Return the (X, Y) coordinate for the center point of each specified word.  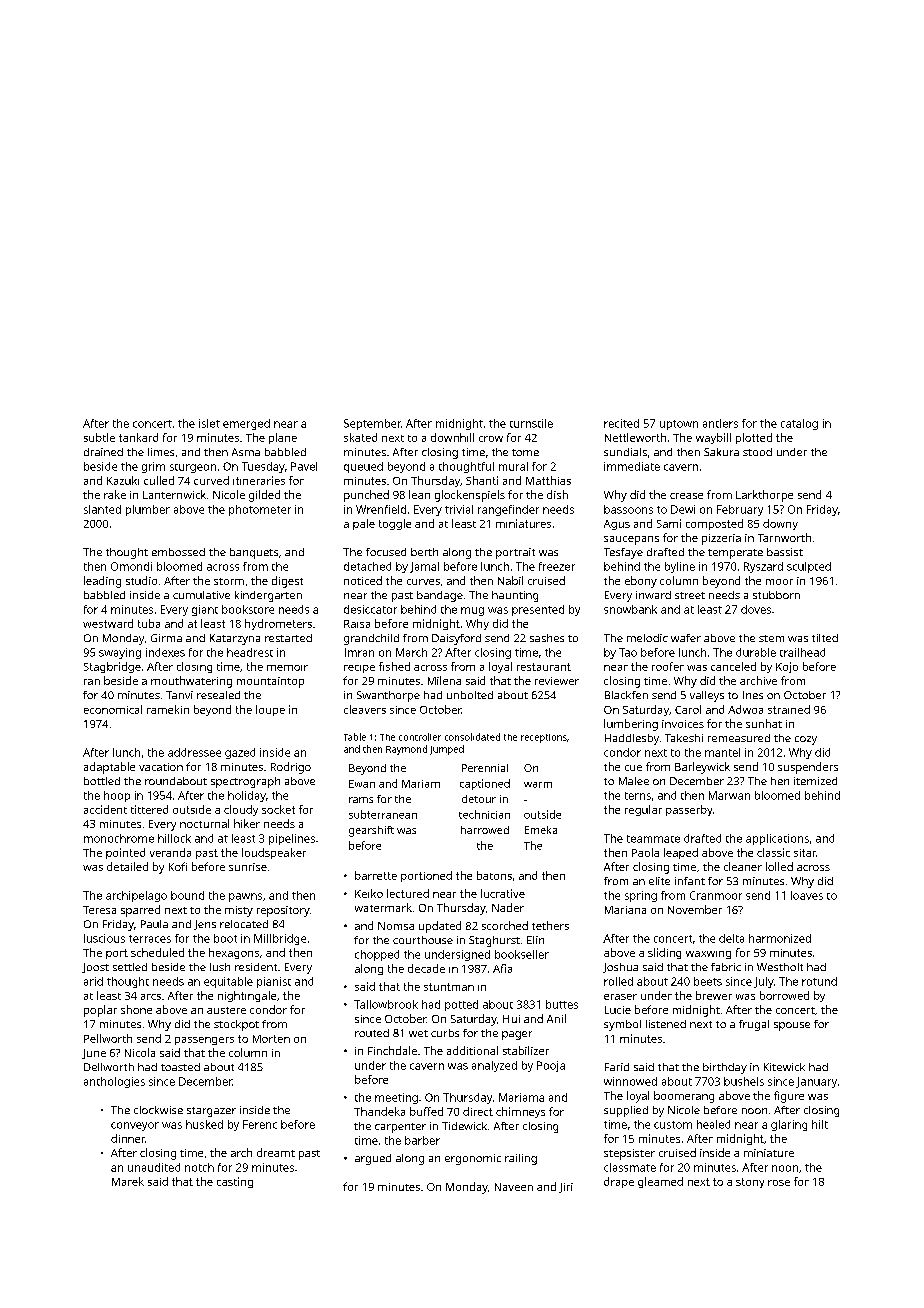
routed (372, 1033)
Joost (95, 968)
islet (209, 423)
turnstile (531, 423)
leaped (681, 853)
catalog (799, 424)
